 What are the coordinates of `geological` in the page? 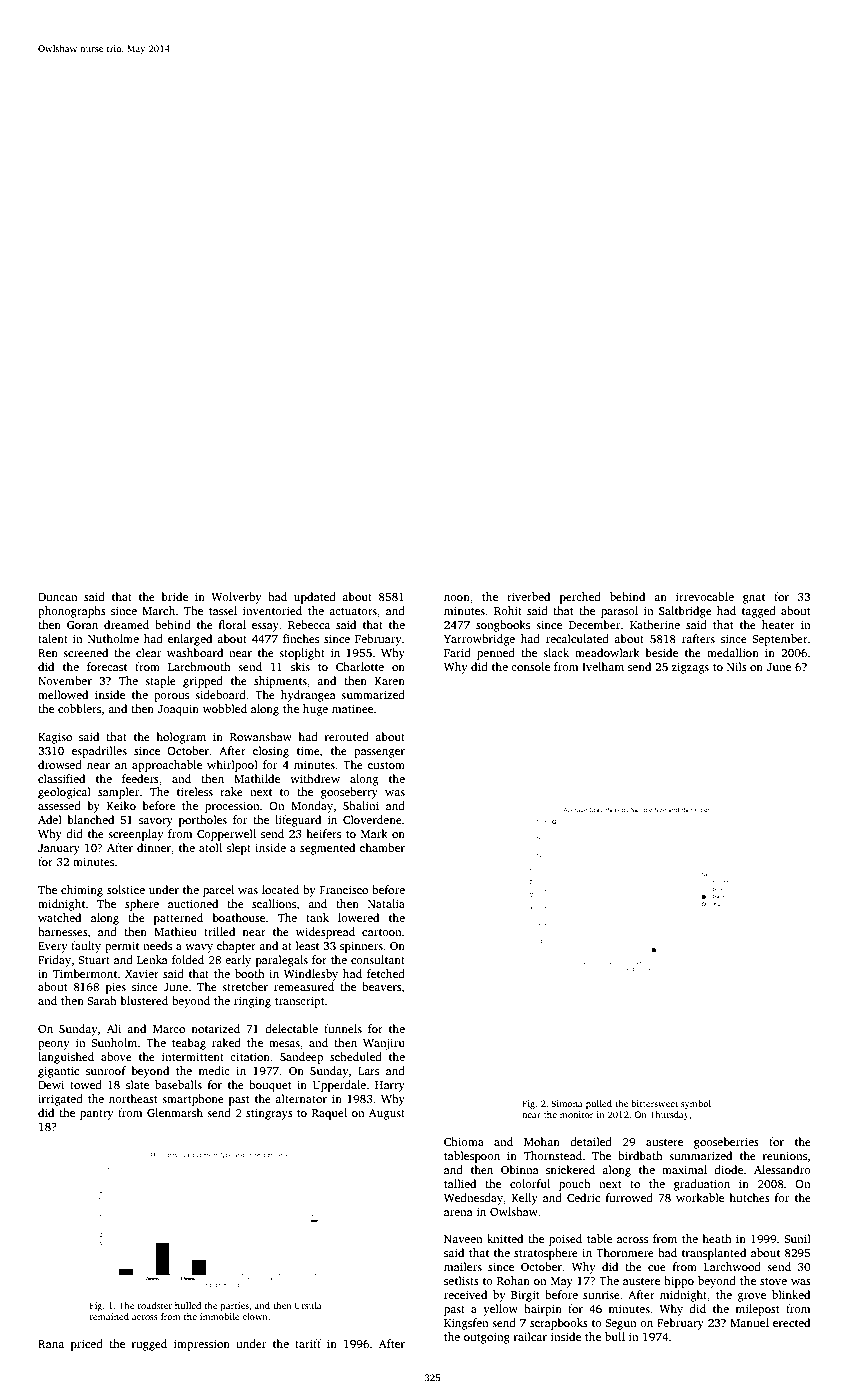 It's located at (64, 793).
